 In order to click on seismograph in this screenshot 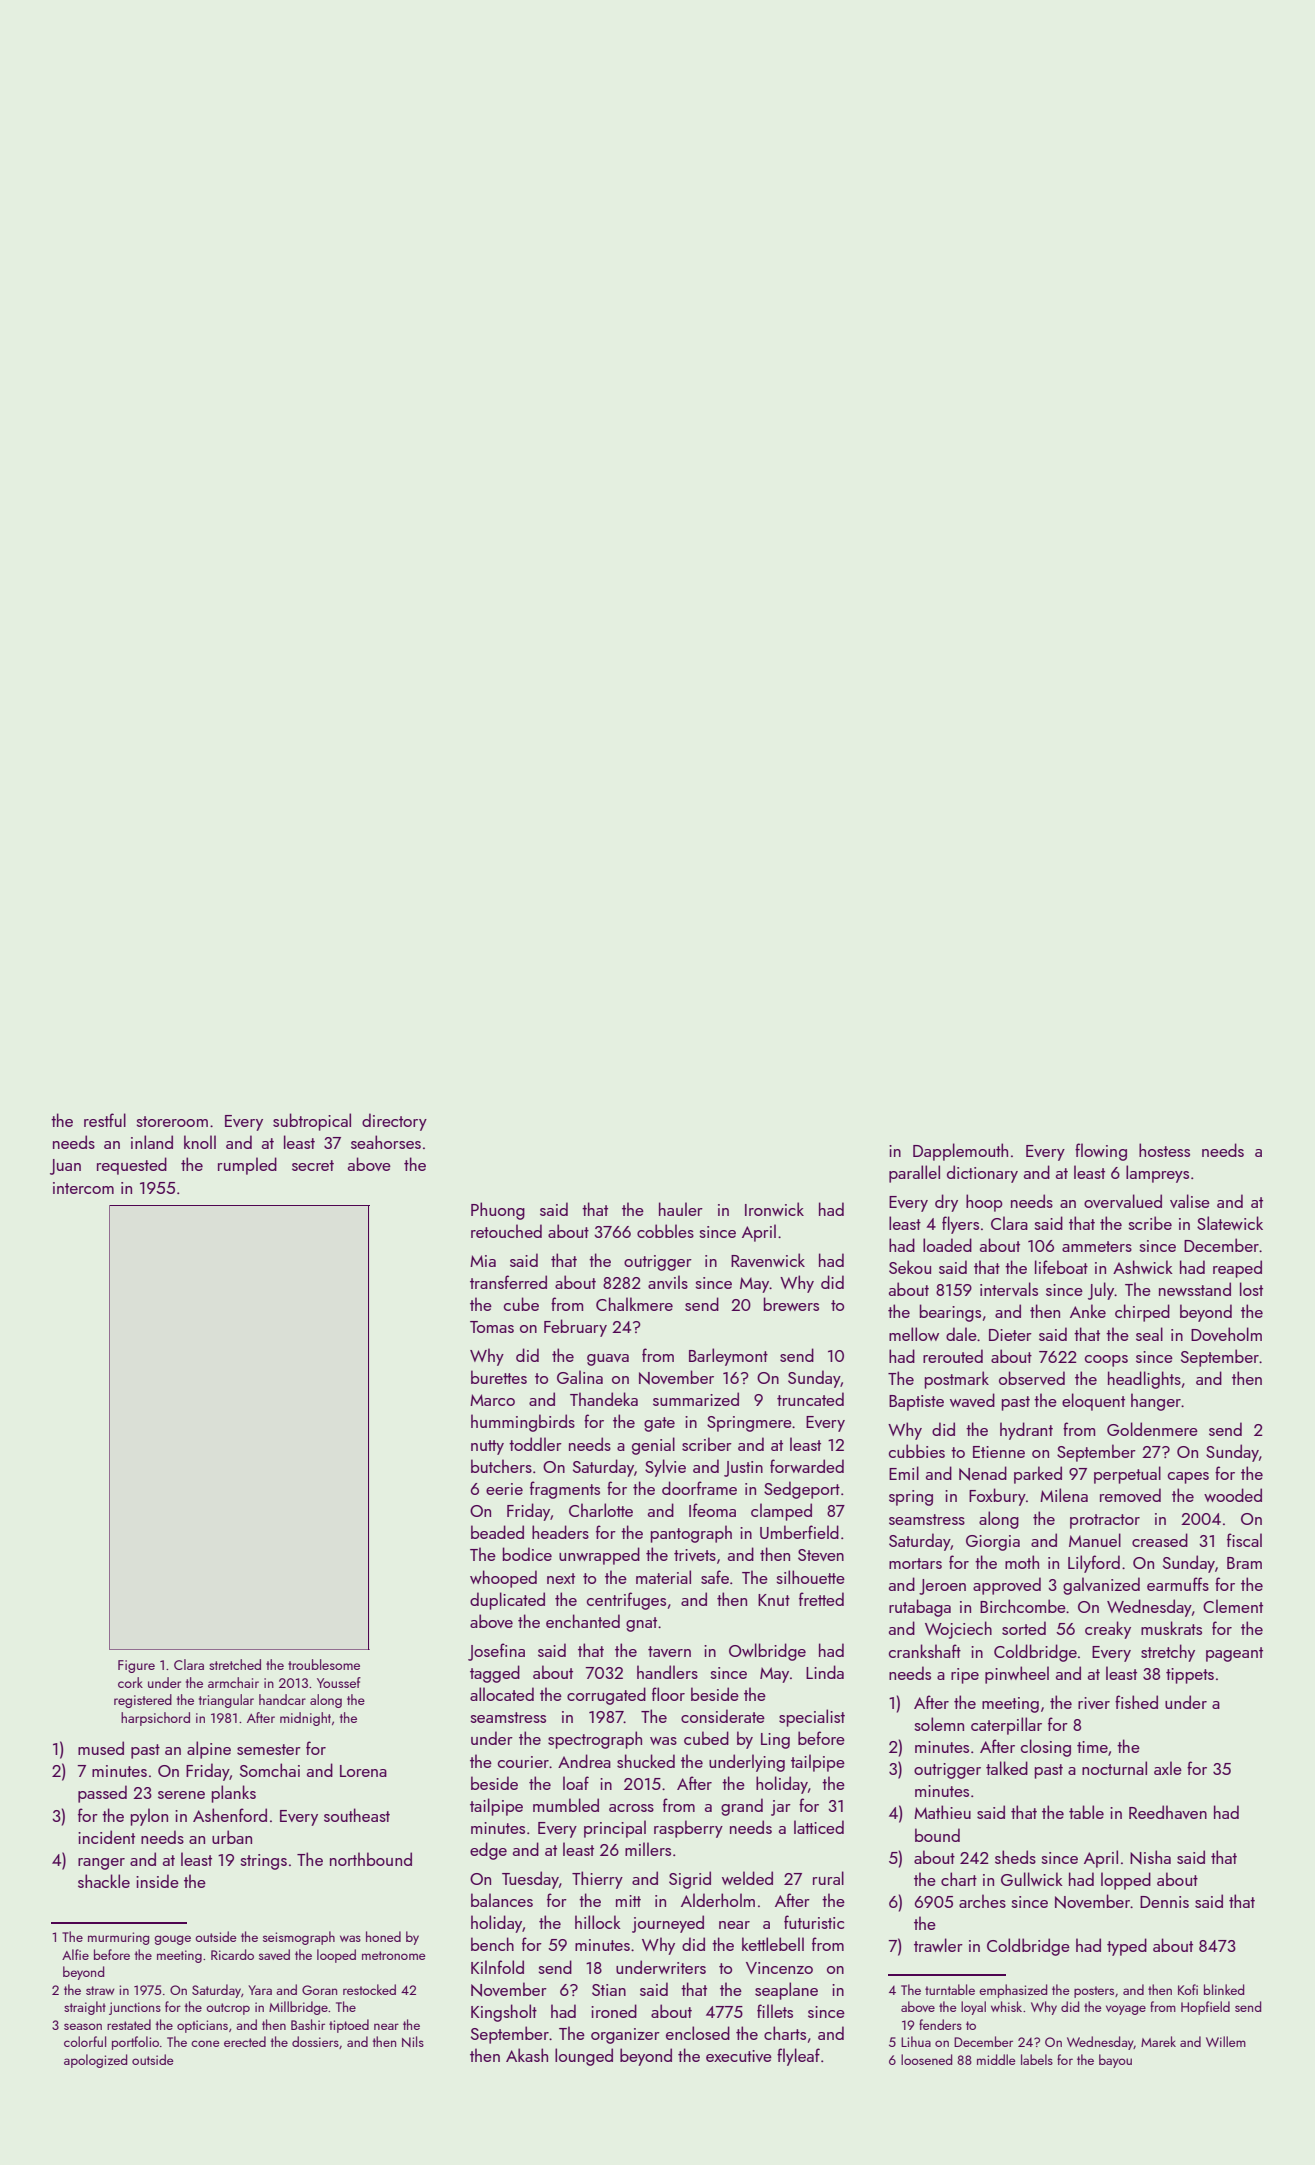, I will do `click(299, 1938)`.
